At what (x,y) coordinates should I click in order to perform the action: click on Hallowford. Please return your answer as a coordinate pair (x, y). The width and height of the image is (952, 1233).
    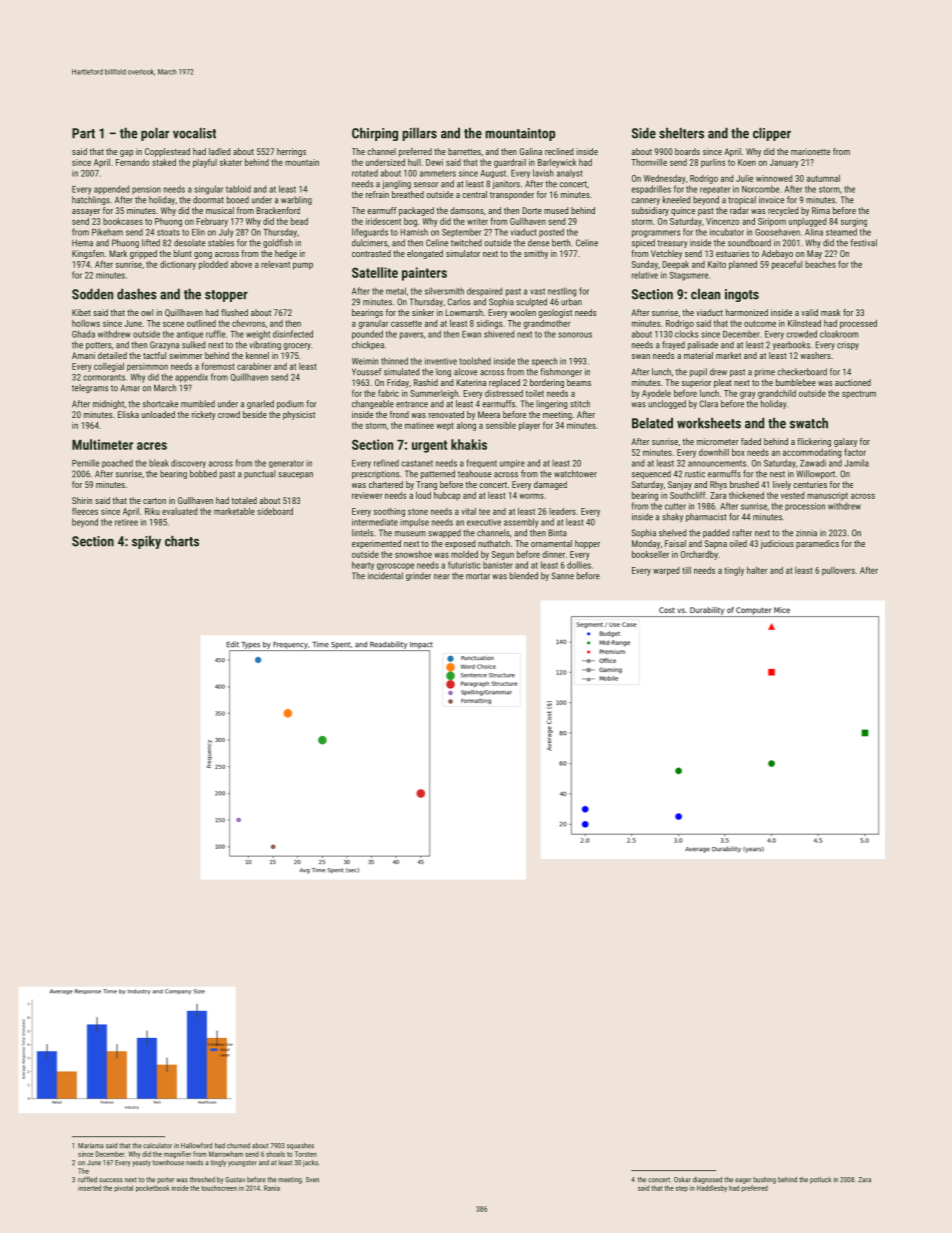
    Looking at the image, I should click on (196, 1145).
